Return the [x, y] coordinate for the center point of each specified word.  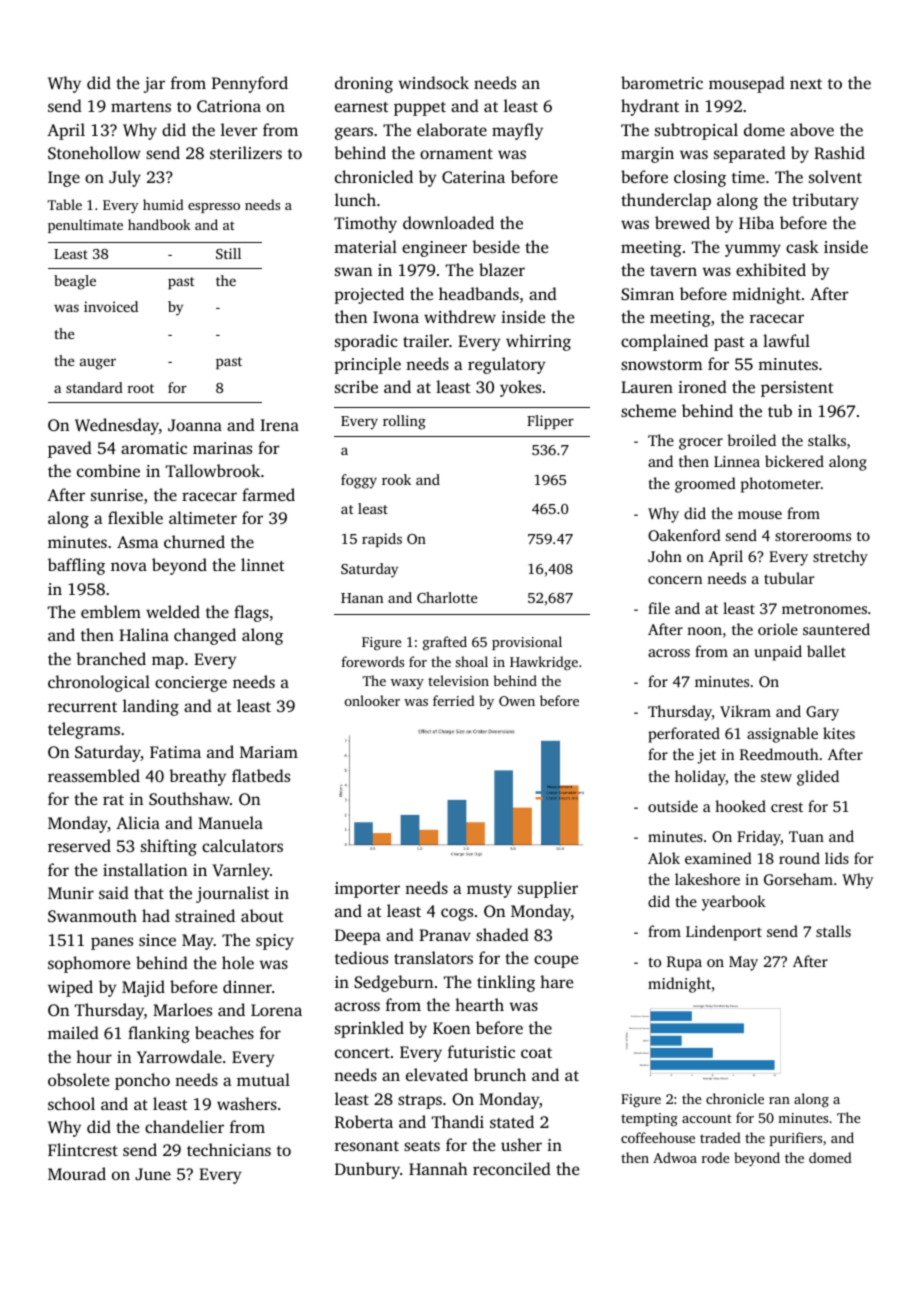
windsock [433, 82]
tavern [673, 271]
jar [154, 85]
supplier [548, 889]
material [365, 246]
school [71, 1103]
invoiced [111, 306]
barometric [662, 82]
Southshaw [189, 799]
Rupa [684, 963]
